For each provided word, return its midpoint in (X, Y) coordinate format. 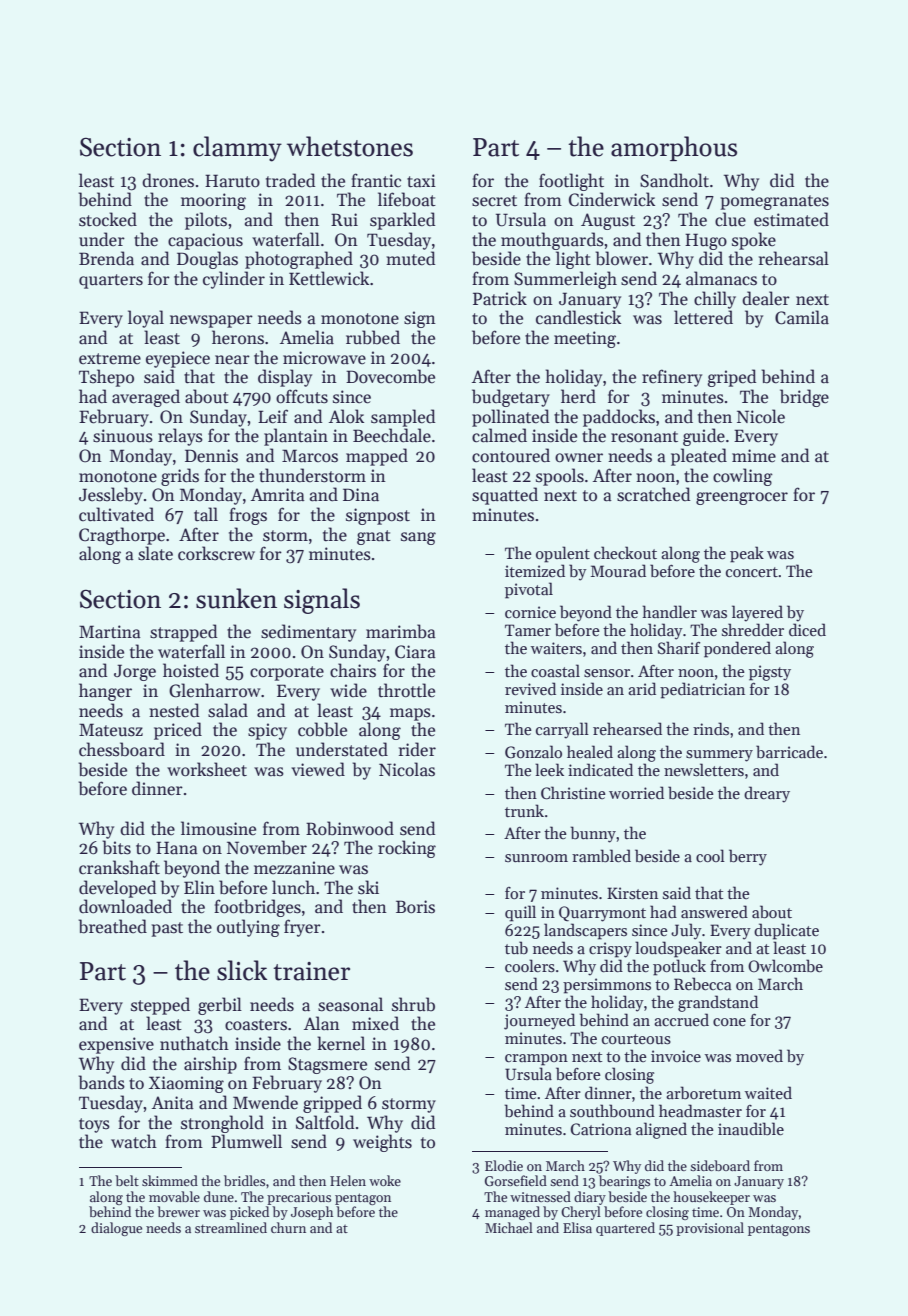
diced (807, 629)
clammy (237, 149)
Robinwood (350, 828)
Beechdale (392, 435)
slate (155, 553)
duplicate (786, 931)
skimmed (170, 1180)
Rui (344, 219)
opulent (563, 554)
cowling (743, 477)
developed (117, 889)
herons (238, 337)
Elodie (504, 1165)
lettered (703, 317)
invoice (676, 1056)
